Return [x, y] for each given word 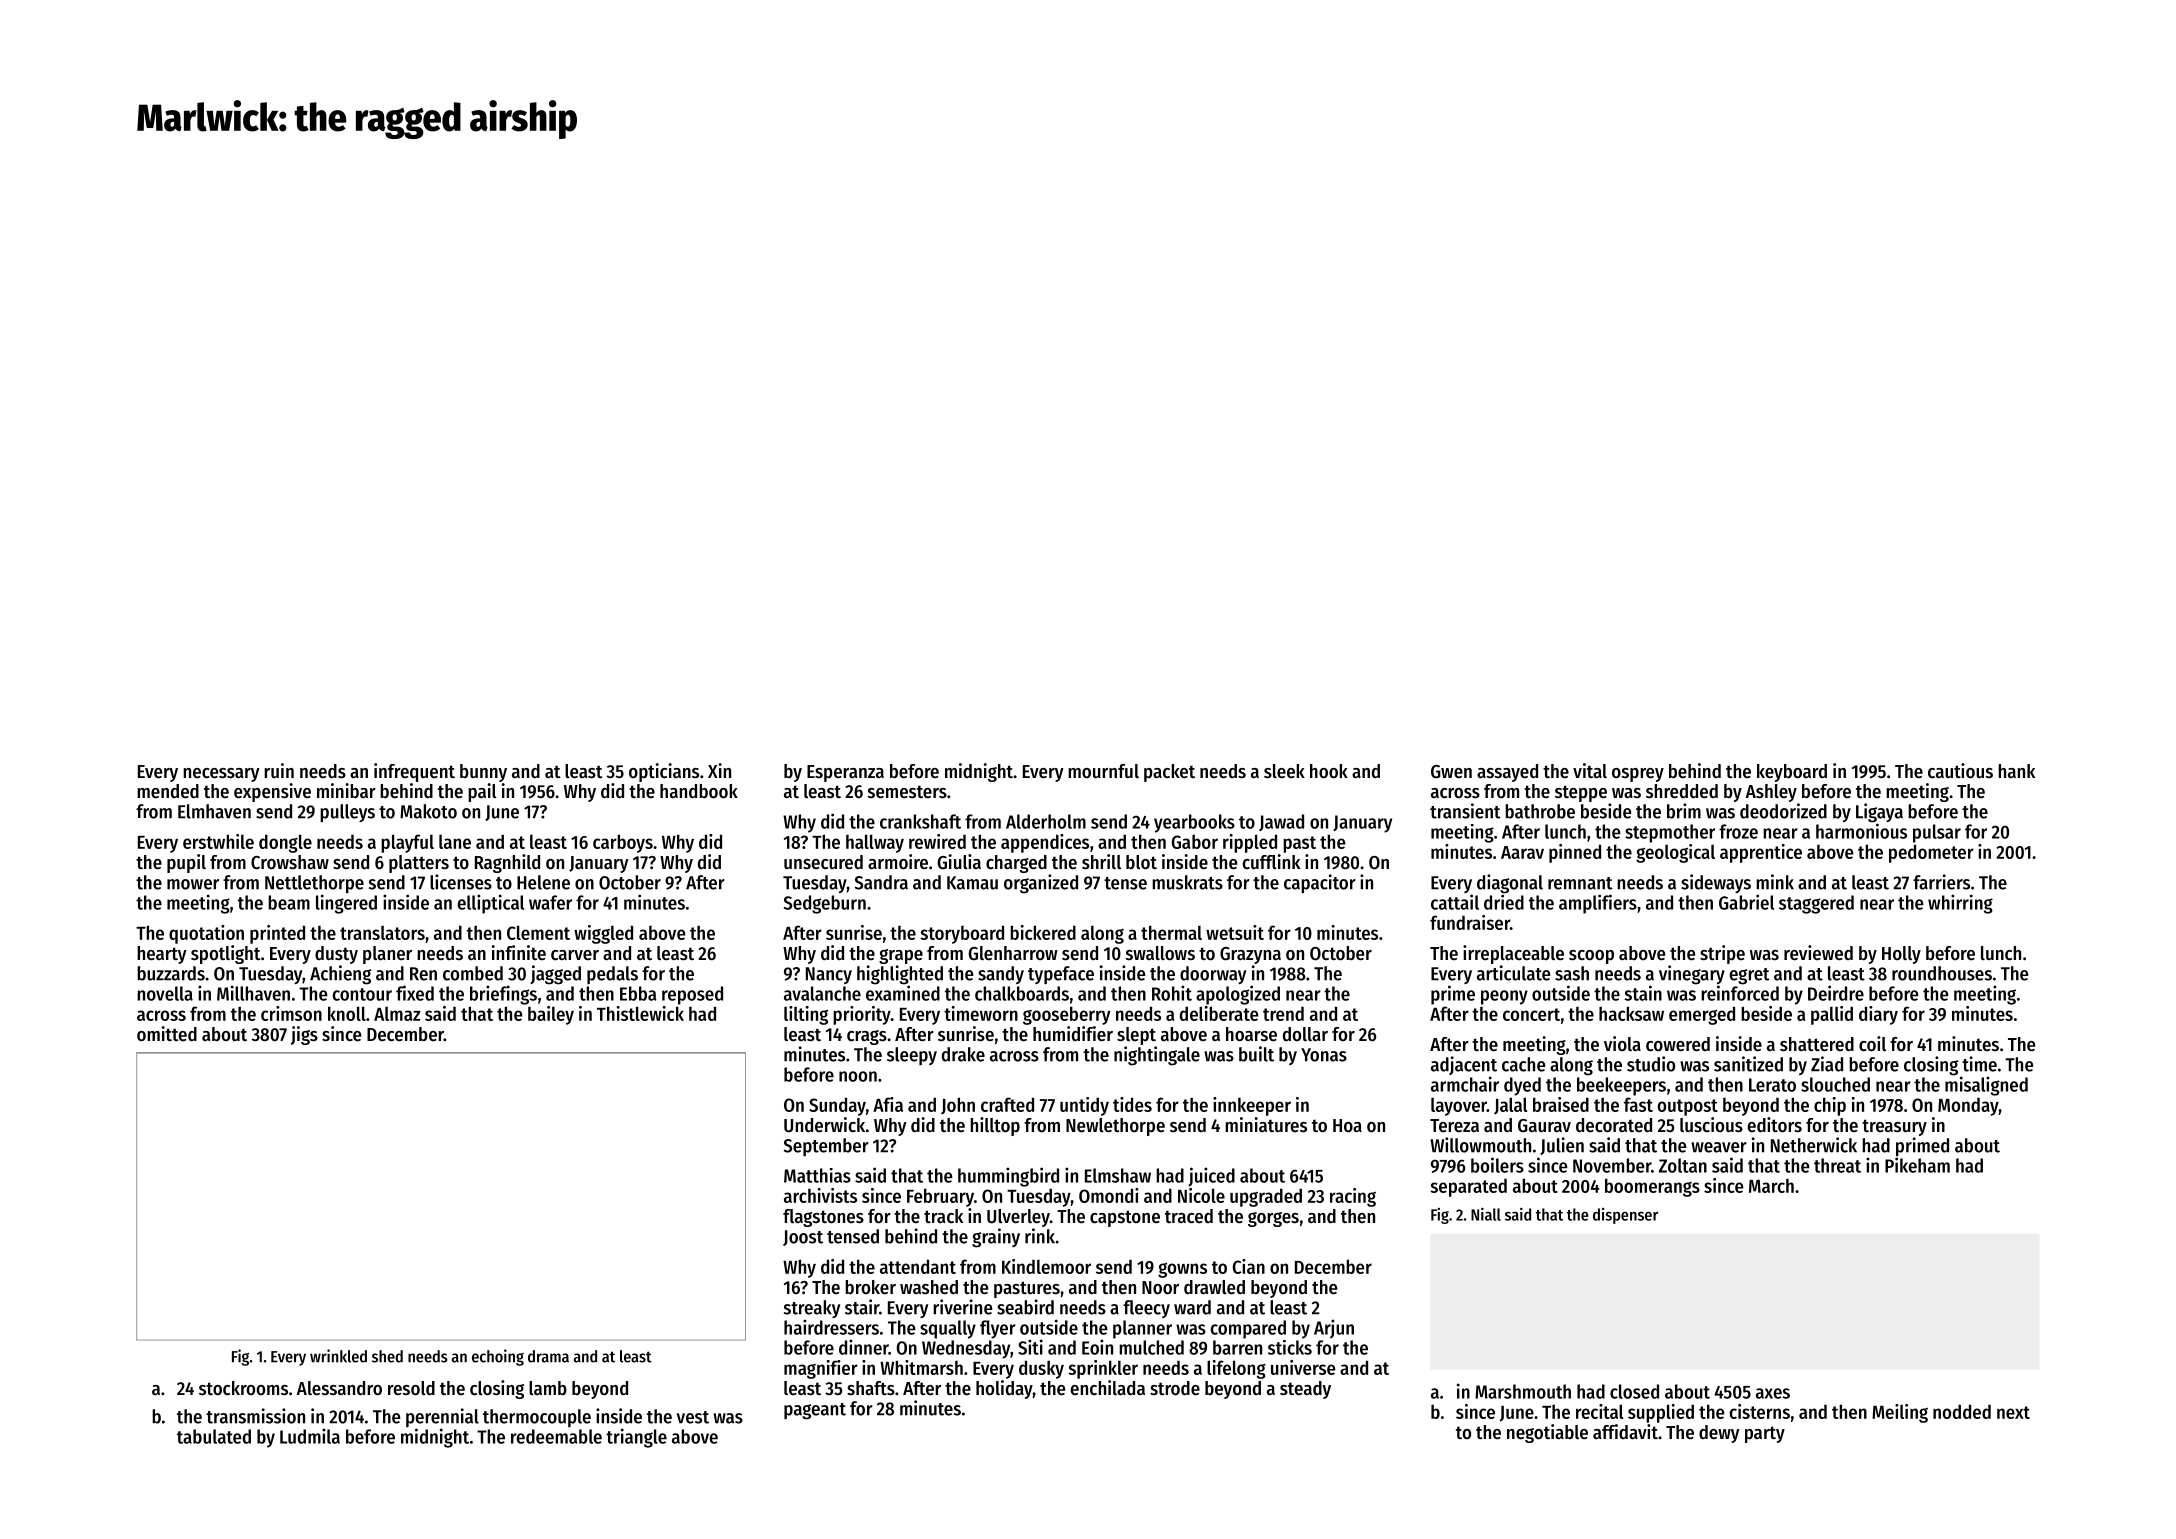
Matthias [817, 1175]
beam [289, 902]
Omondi [1109, 1195]
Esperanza [845, 773]
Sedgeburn [825, 904]
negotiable [1547, 1433]
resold [411, 1388]
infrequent [414, 772]
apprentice [1761, 853]
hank [2016, 771]
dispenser [1625, 1216]
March [1771, 1186]
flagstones [823, 1218]
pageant [815, 1411]
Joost [803, 1238]
